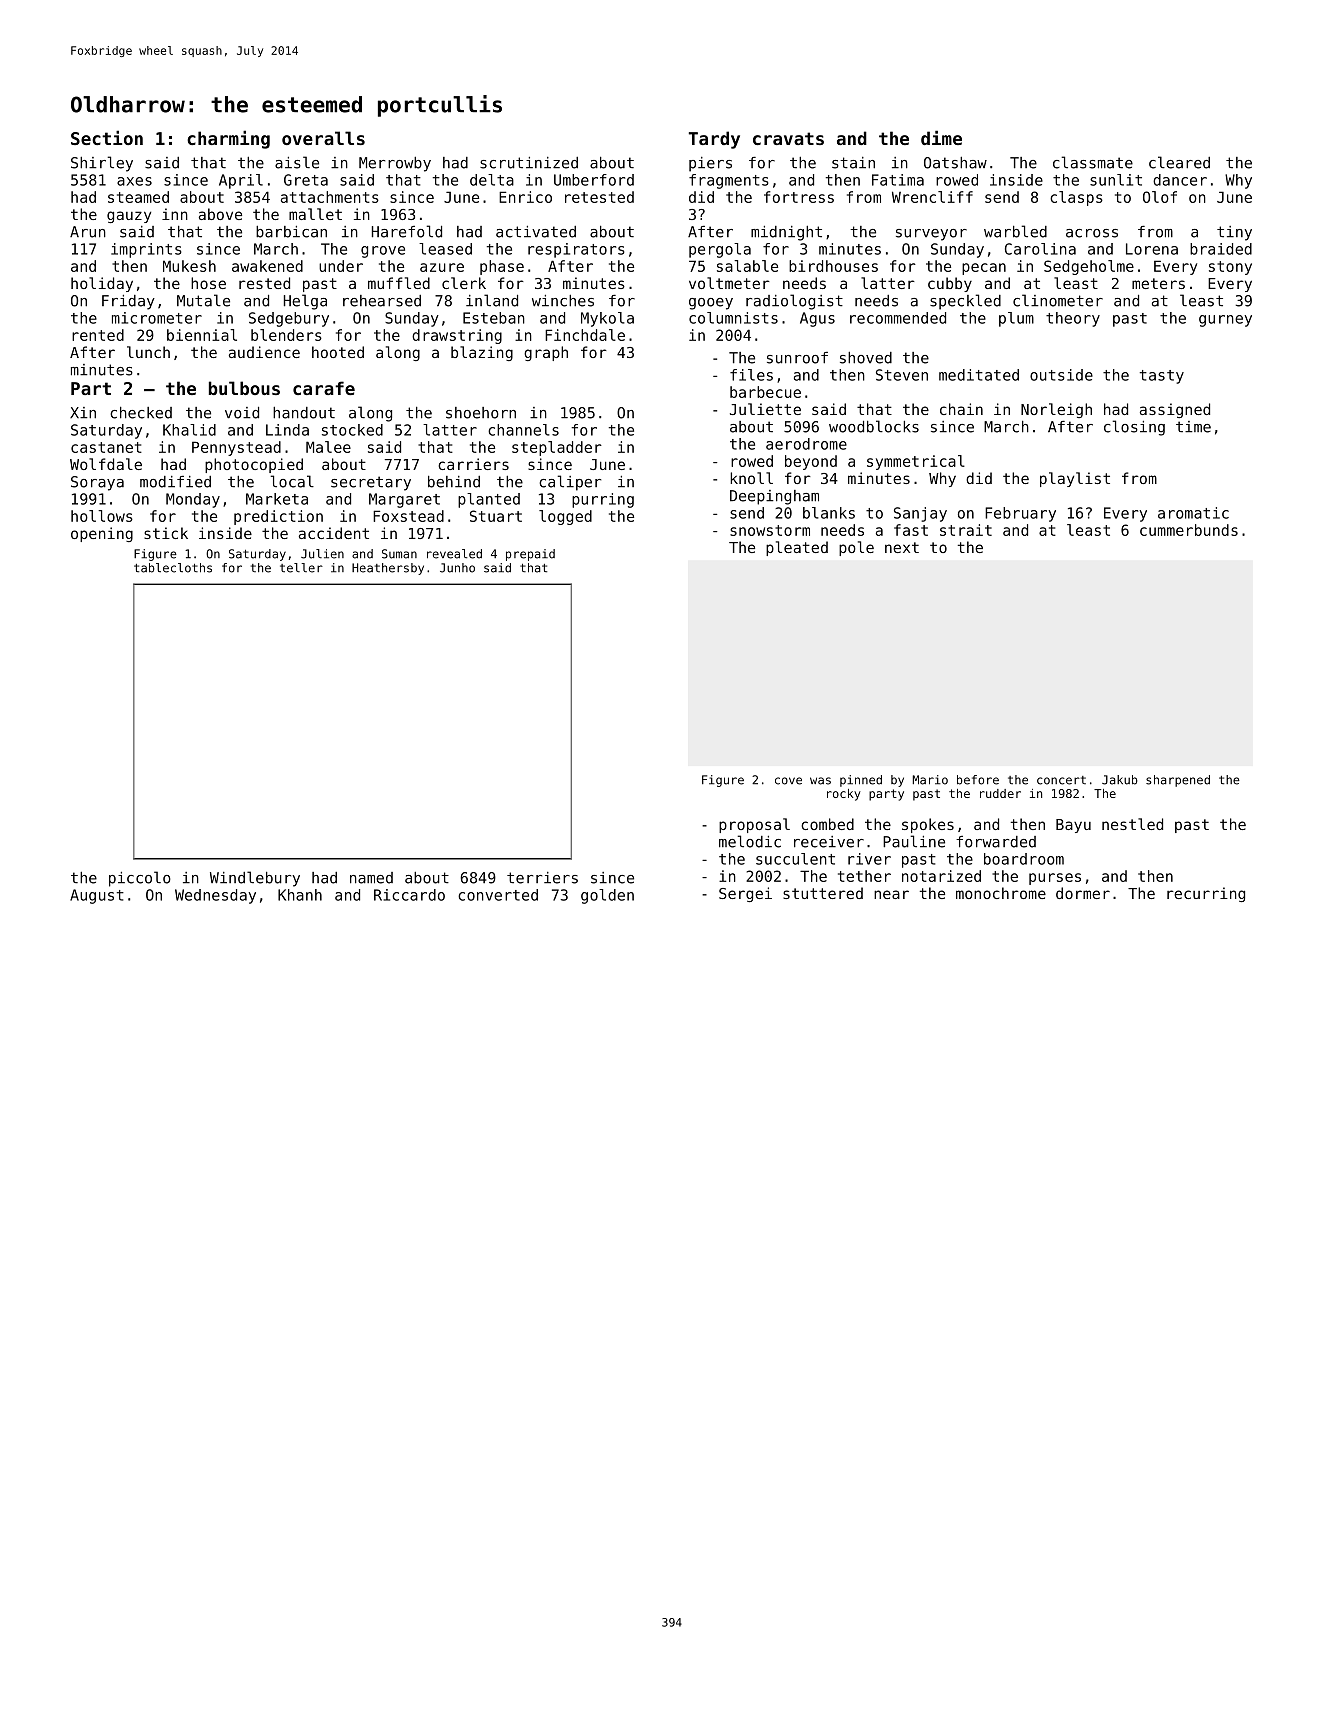 Image resolution: width=1323 pixels, height=1712 pixels. I want to click on retested, so click(599, 197).
